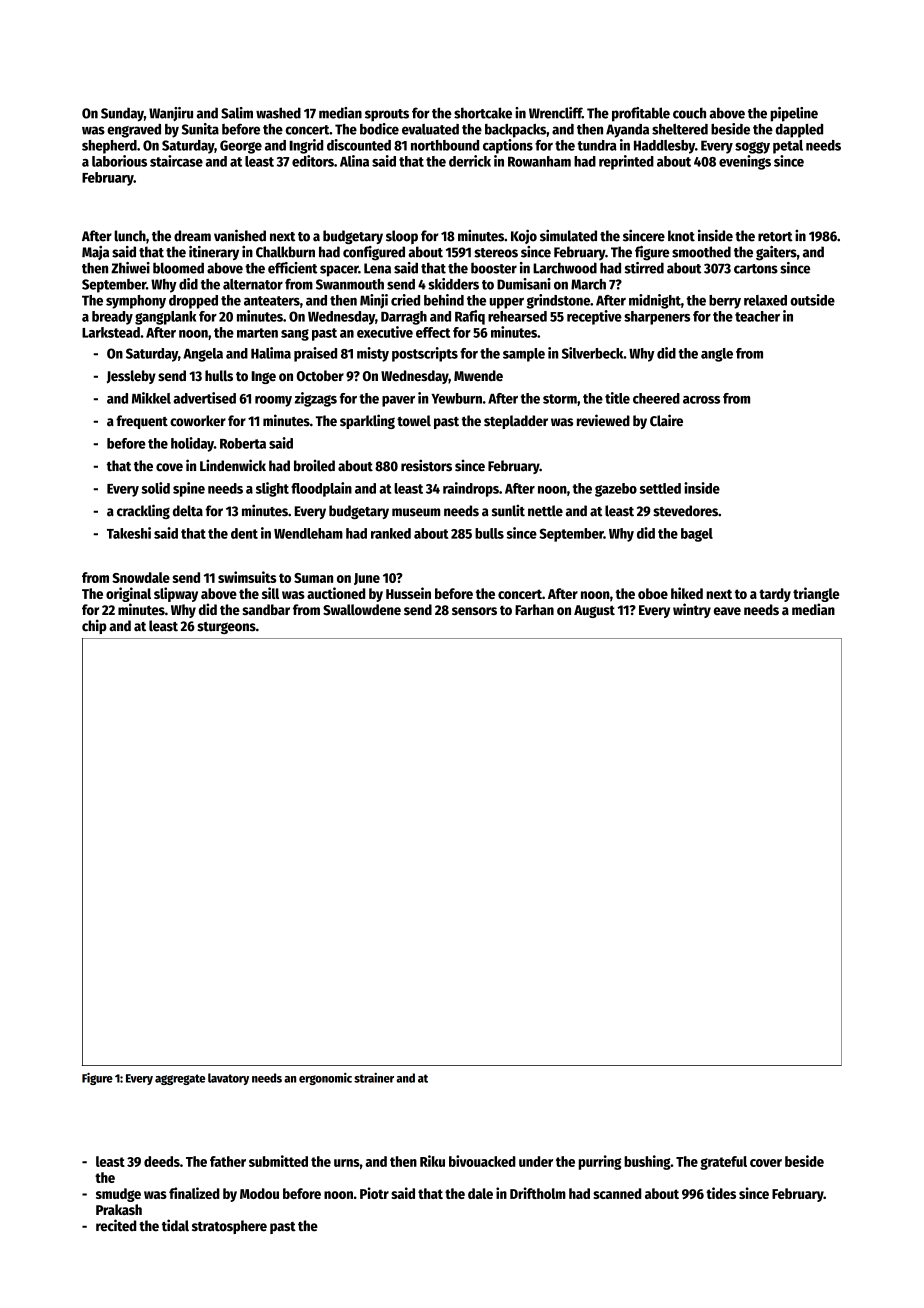 The height and width of the screenshot is (1308, 924). Describe the element at coordinates (752, 148) in the screenshot. I see `soggy` at that location.
